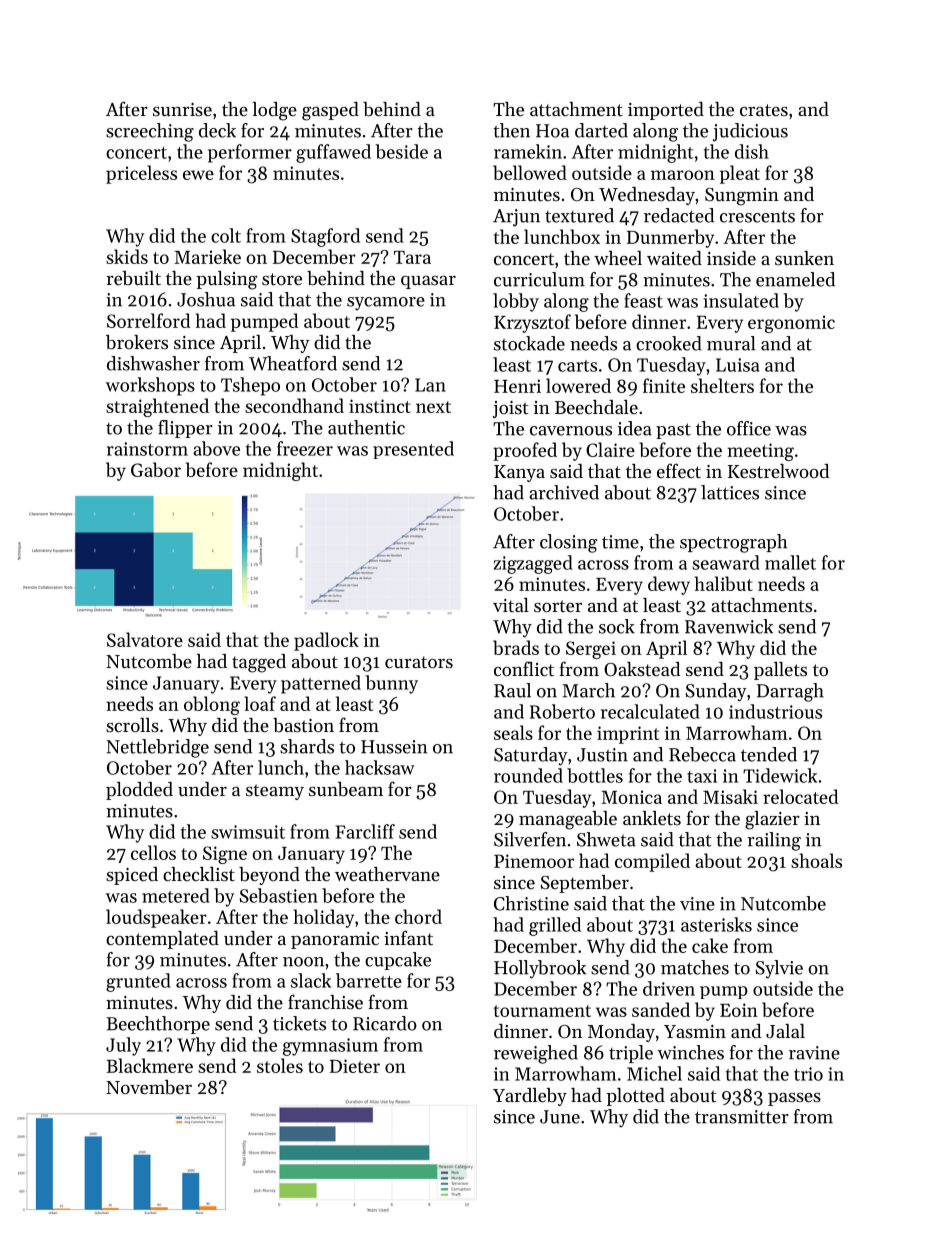 This screenshot has height=1233, width=952. I want to click on Tara, so click(412, 257).
